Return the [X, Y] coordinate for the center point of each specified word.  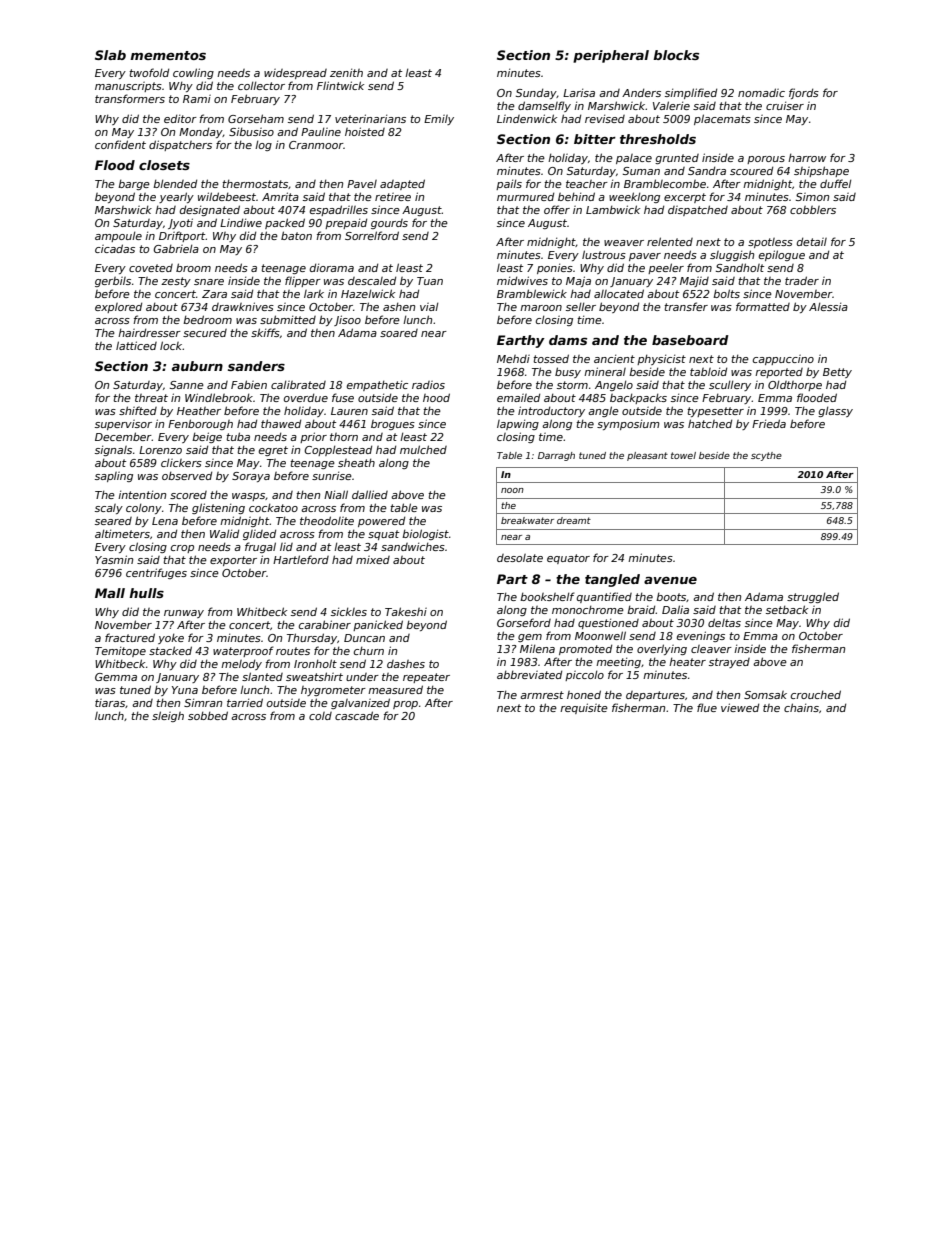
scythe [766, 456]
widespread [295, 74]
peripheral [611, 56]
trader [802, 280]
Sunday [536, 93]
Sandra [707, 170]
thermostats [255, 183]
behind [576, 196]
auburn [197, 366]
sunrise [332, 475]
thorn [344, 437]
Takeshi [406, 611]
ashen [399, 306]
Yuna [185, 690]
